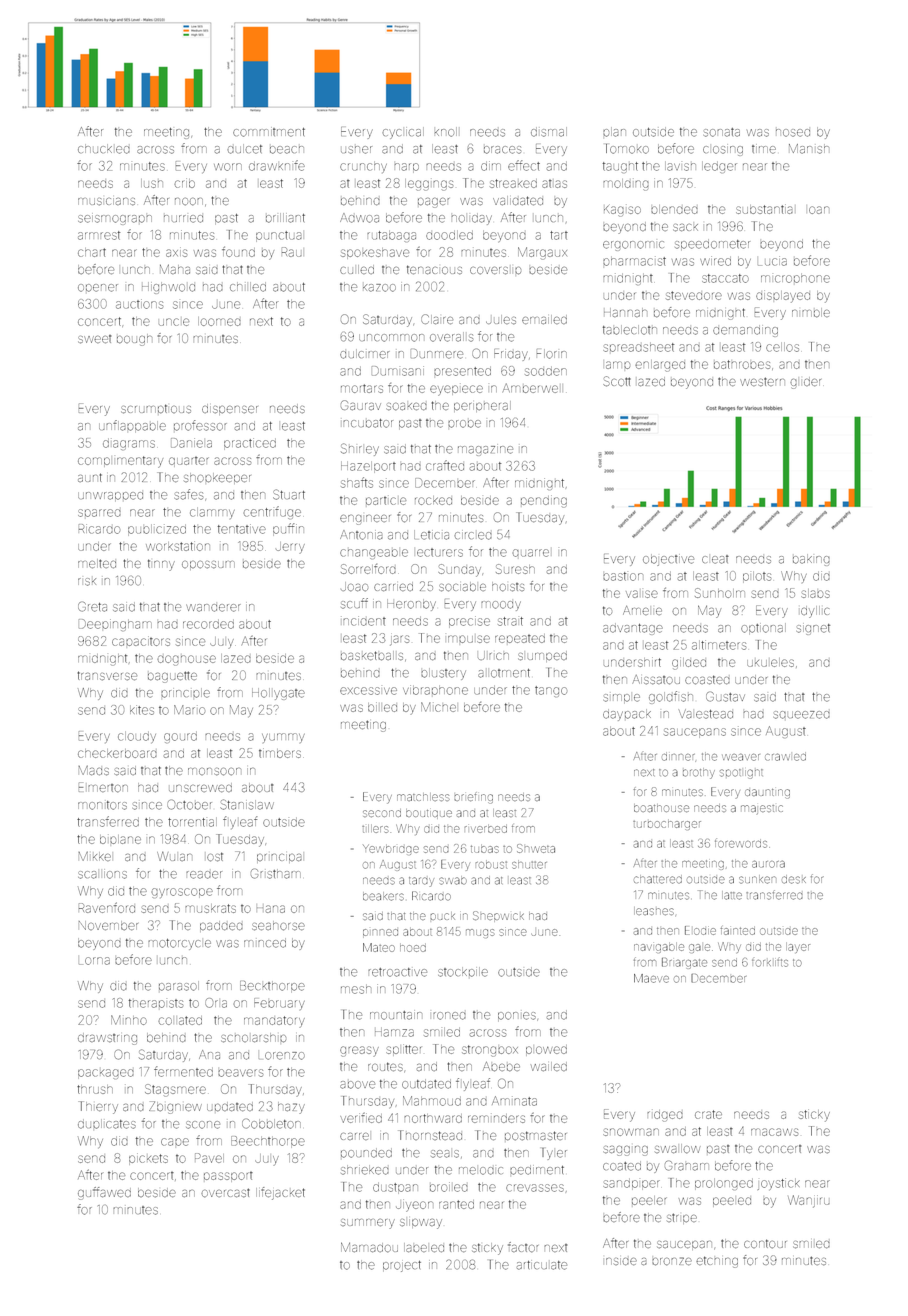 The width and height of the screenshot is (908, 1316). What do you see at coordinates (175, 1142) in the screenshot?
I see `cape` at bounding box center [175, 1142].
